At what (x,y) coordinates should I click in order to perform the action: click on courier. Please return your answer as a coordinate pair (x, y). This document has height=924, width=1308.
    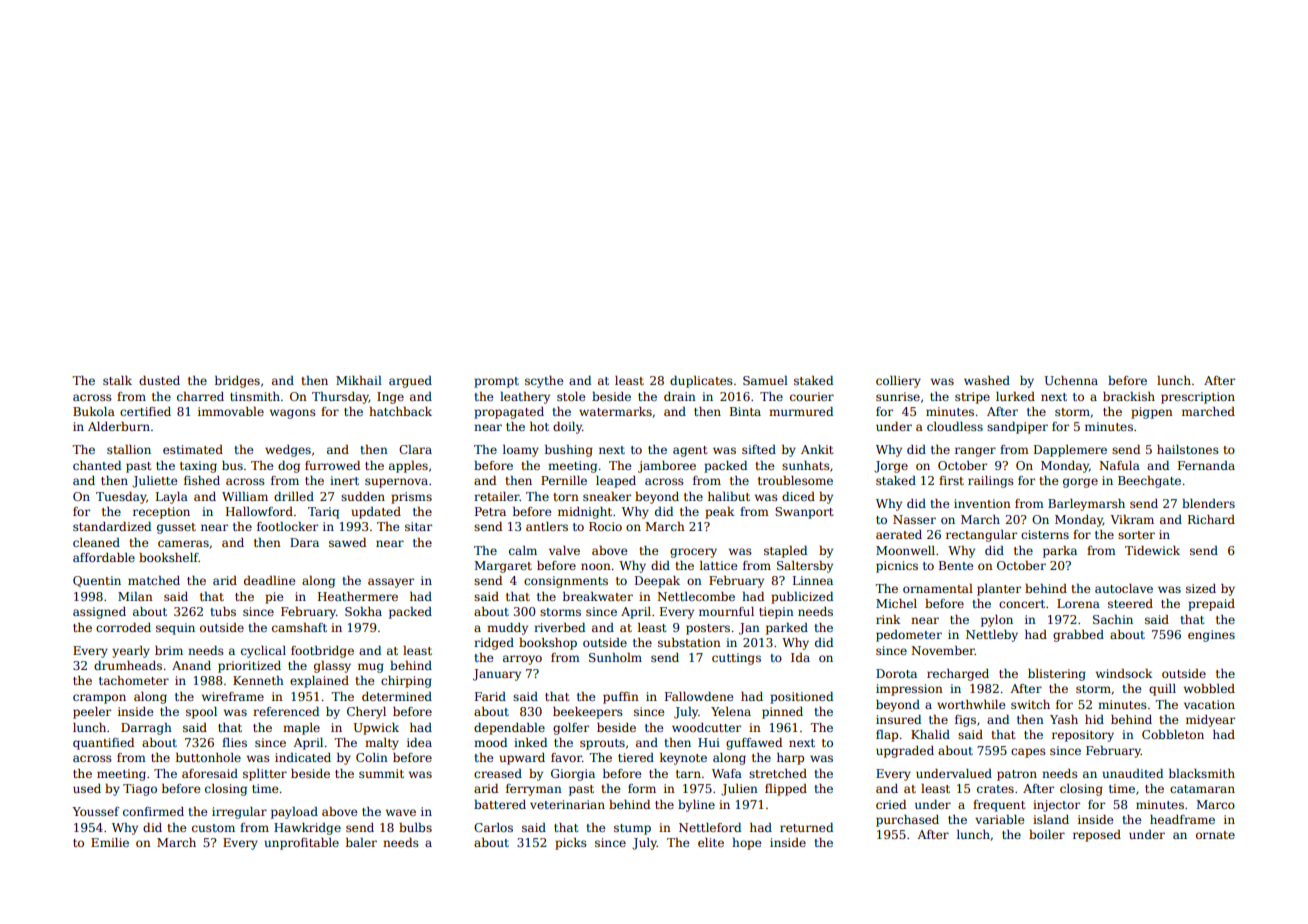
    Looking at the image, I should click on (812, 396).
